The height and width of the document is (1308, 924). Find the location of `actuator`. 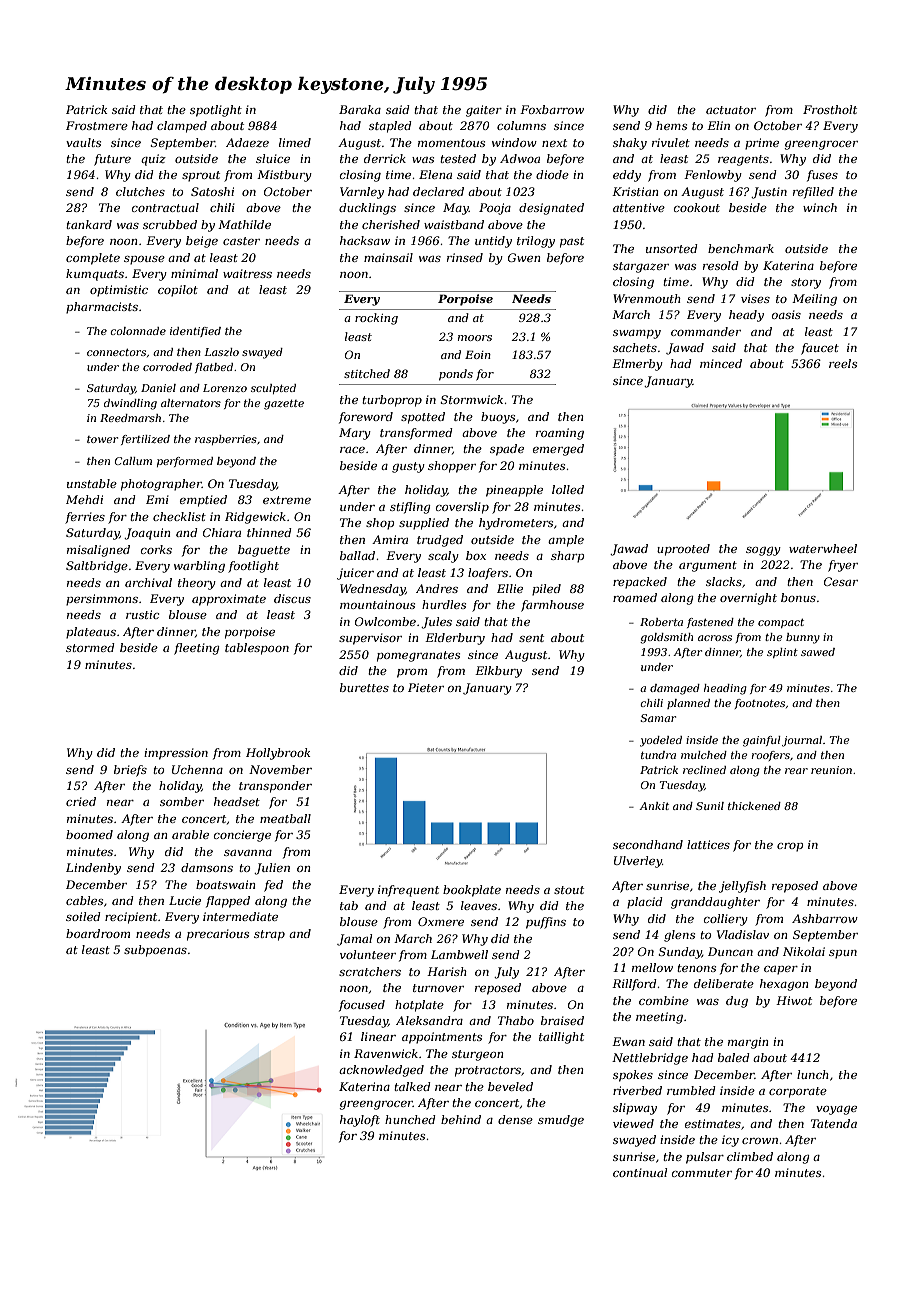

actuator is located at coordinates (731, 110).
